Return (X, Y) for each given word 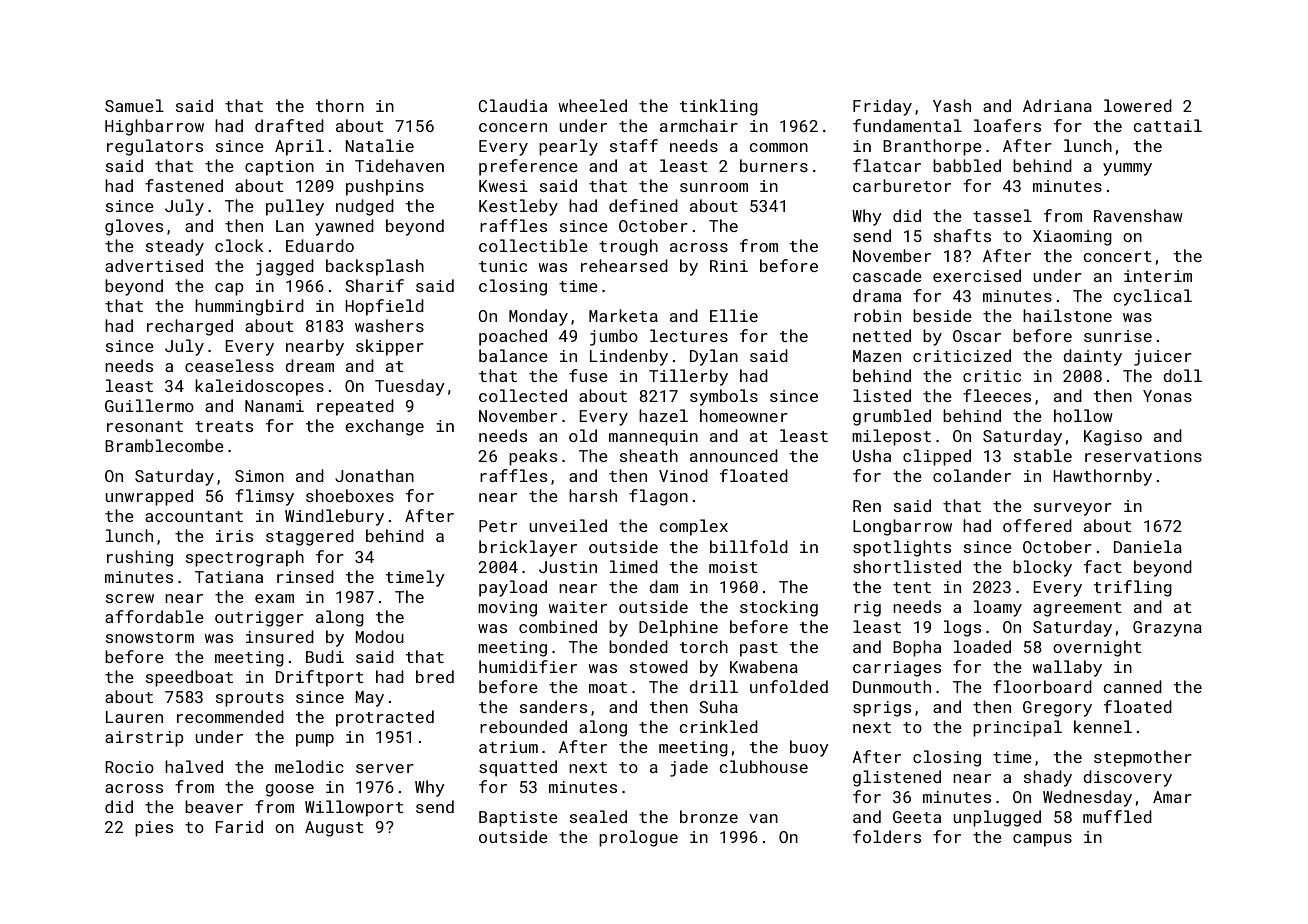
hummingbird (249, 307)
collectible (533, 245)
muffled (1117, 816)
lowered (1138, 105)
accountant (194, 516)
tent (912, 587)
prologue (638, 838)
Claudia (513, 105)
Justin (568, 567)
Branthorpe (932, 147)
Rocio (129, 767)
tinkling (719, 107)
